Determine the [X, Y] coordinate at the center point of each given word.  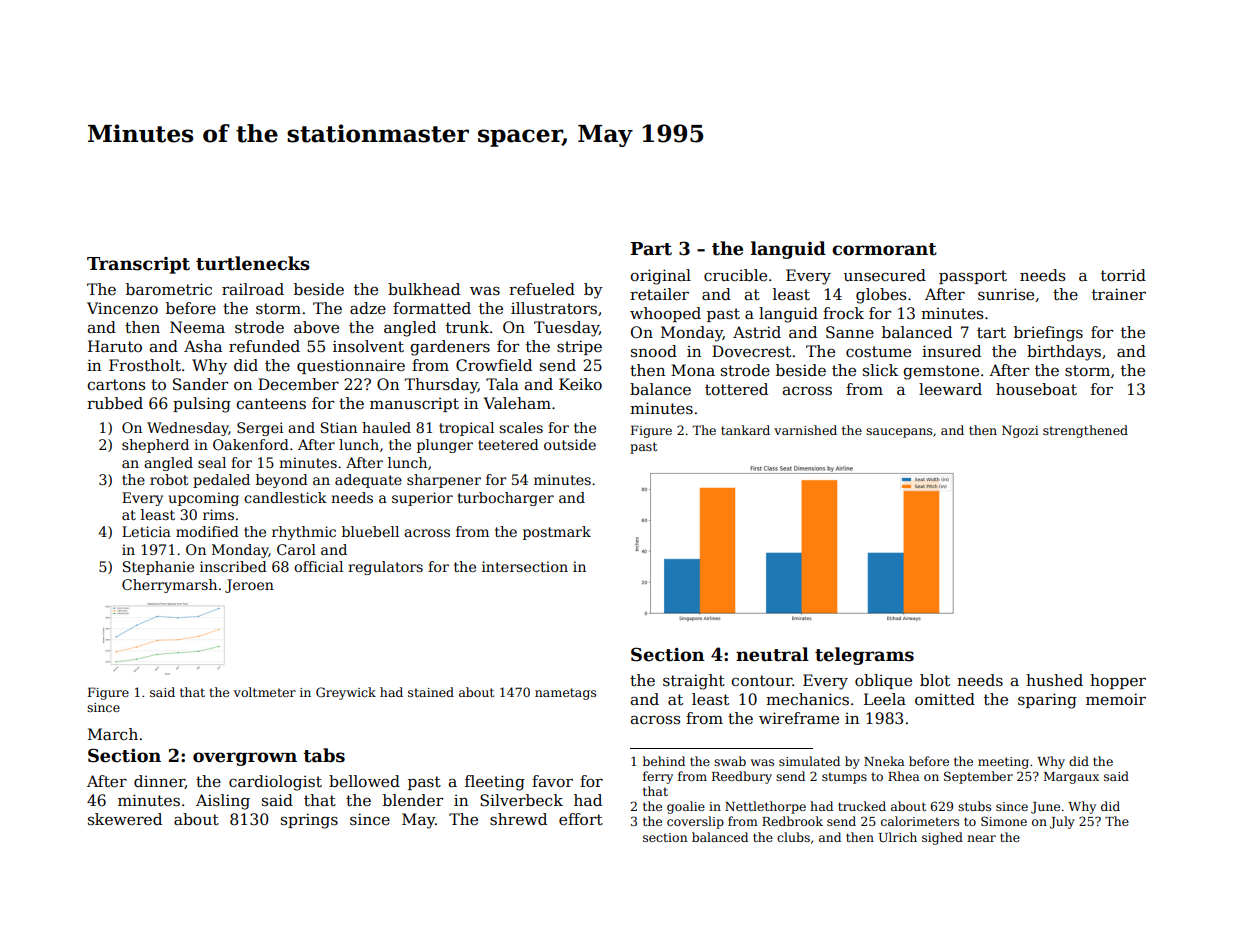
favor [552, 781]
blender [413, 800]
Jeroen [249, 586]
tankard [745, 430]
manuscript [414, 404]
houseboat [1036, 389]
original [660, 277]
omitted [945, 699]
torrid [1123, 275]
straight [694, 682]
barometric [169, 289]
